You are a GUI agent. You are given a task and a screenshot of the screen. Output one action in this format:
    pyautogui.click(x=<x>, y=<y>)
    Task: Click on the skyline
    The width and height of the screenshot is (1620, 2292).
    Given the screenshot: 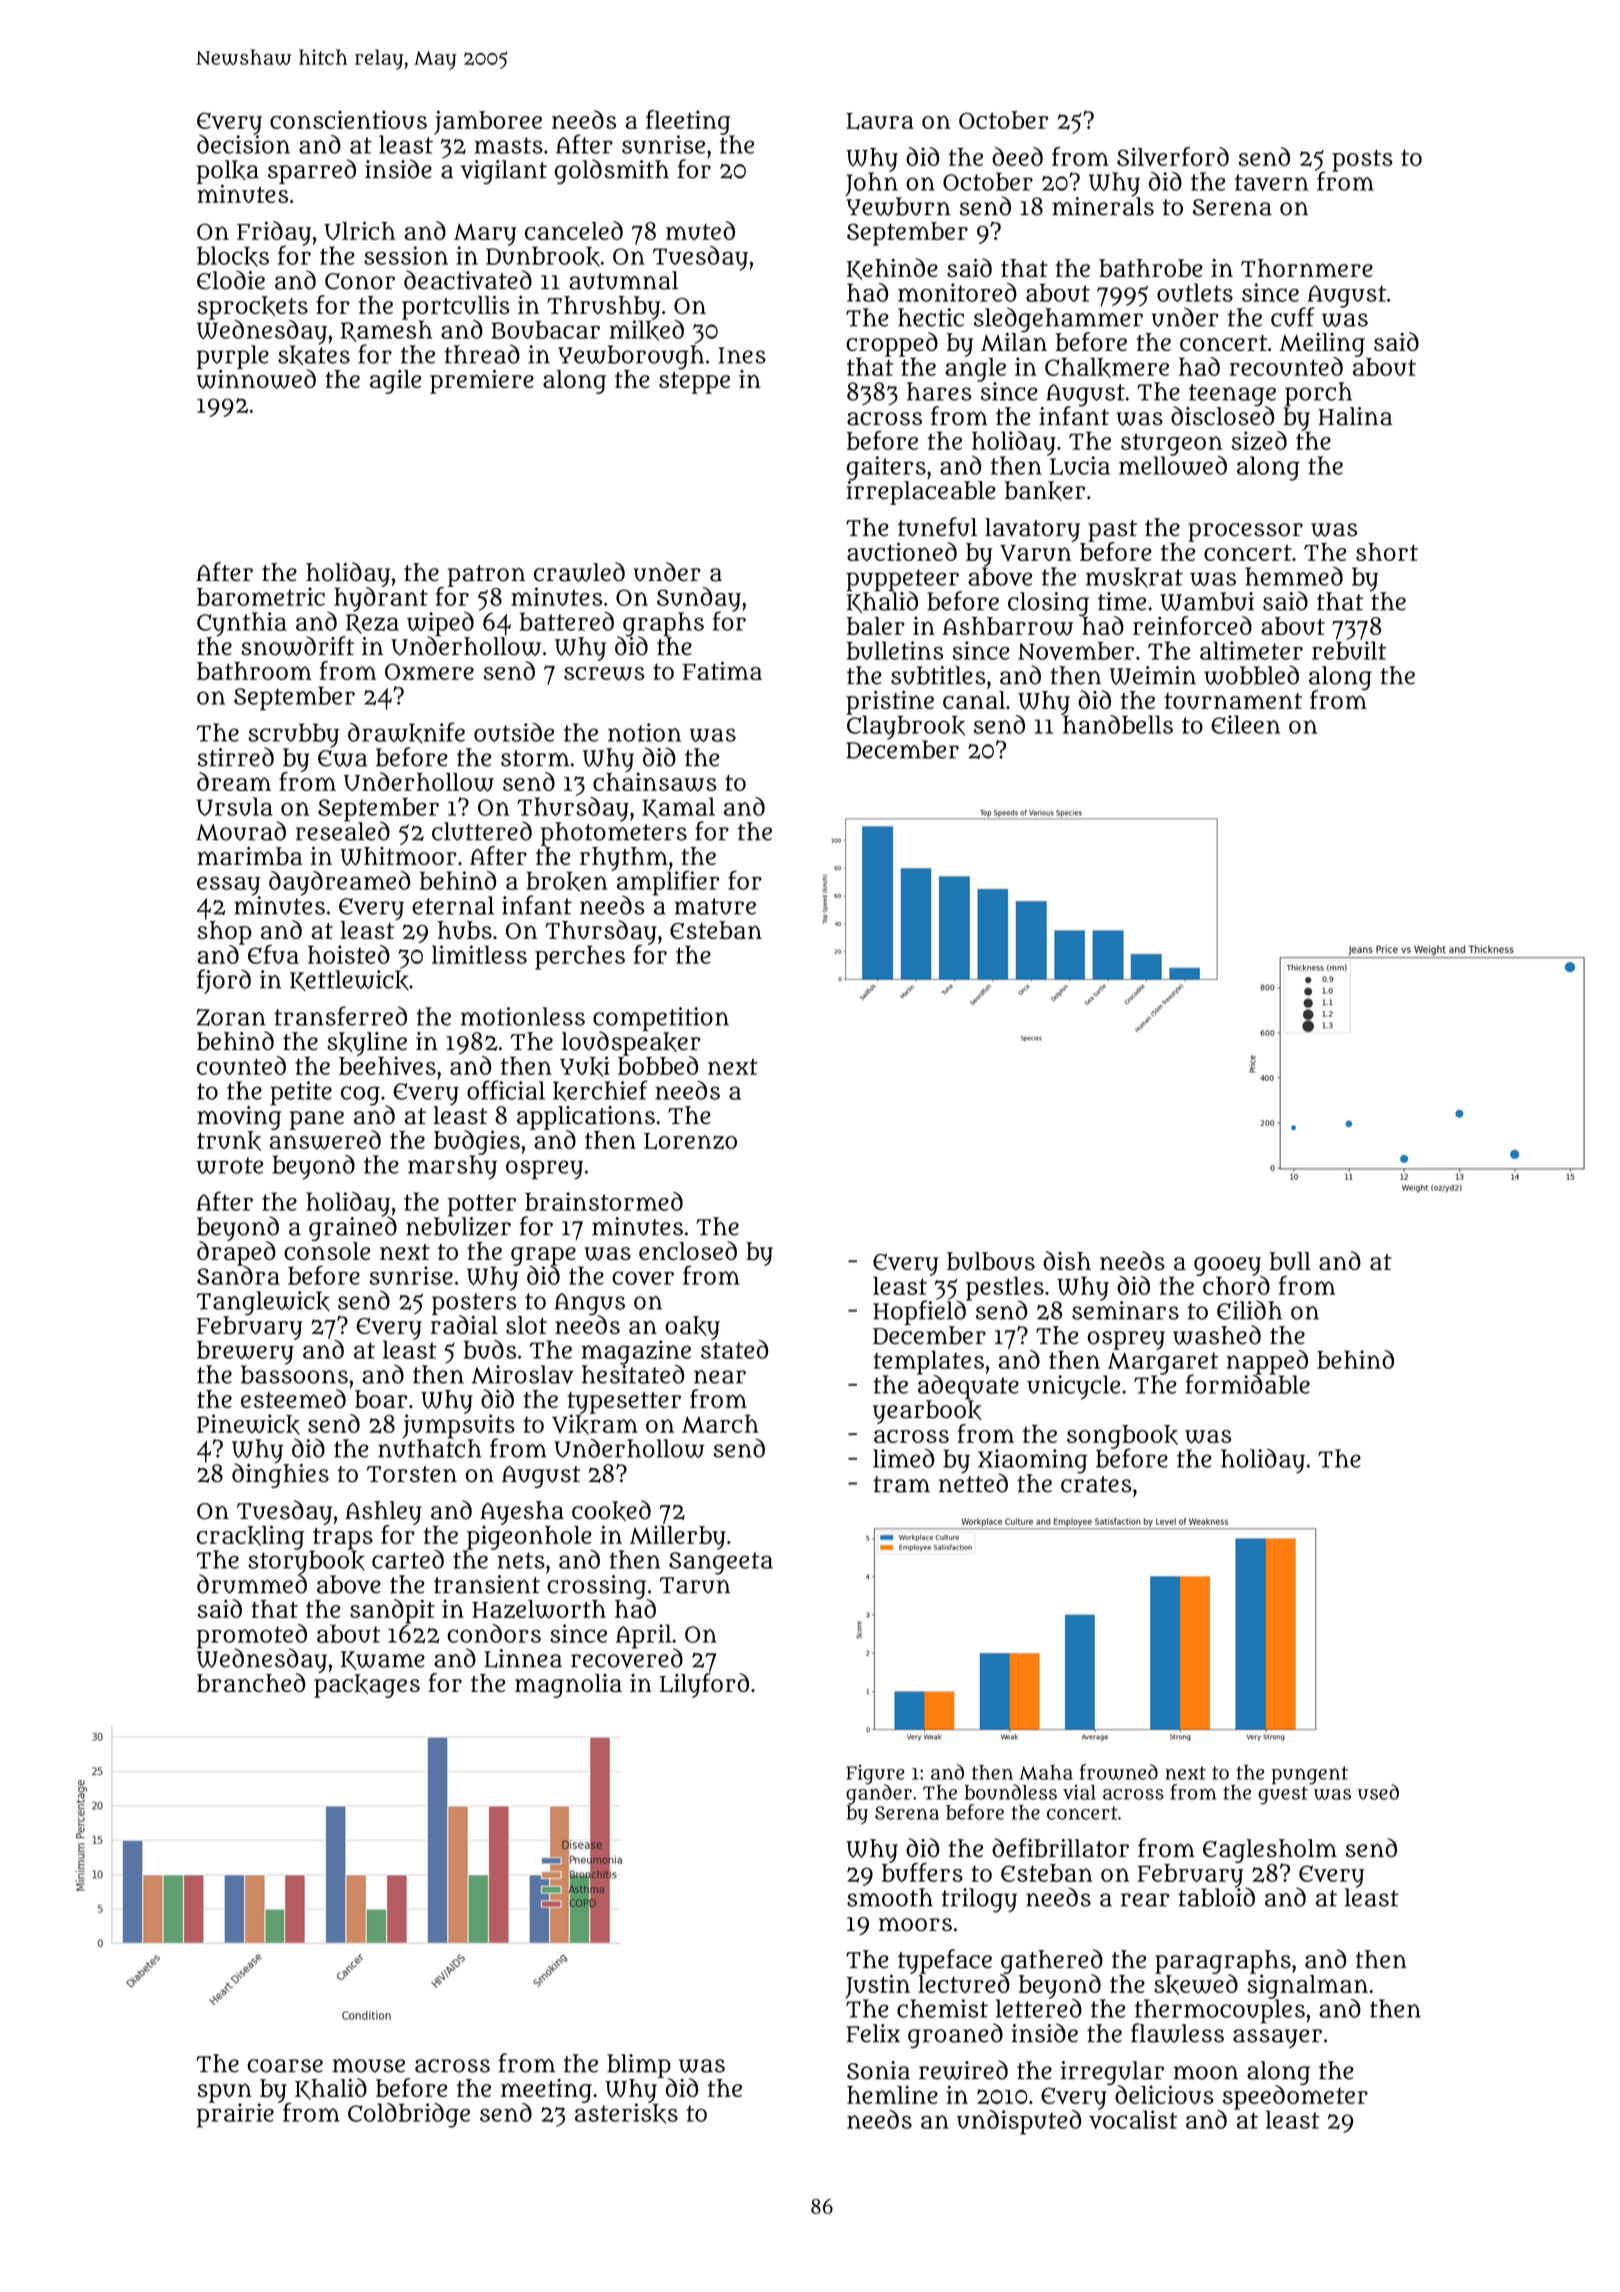 What is the action you would take?
    pyautogui.click(x=367, y=1044)
